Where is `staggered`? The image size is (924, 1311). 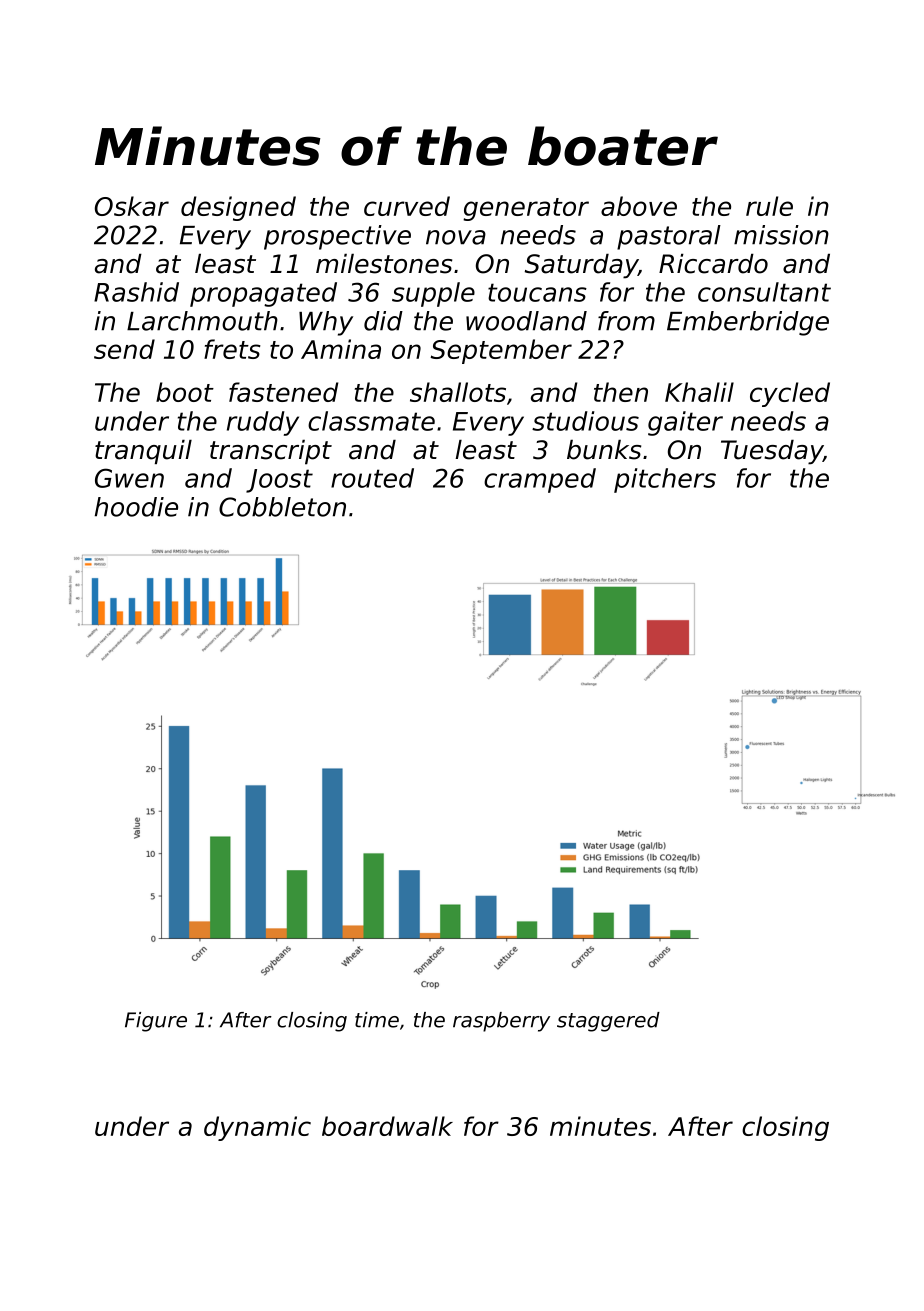
staggered is located at coordinates (608, 1022).
